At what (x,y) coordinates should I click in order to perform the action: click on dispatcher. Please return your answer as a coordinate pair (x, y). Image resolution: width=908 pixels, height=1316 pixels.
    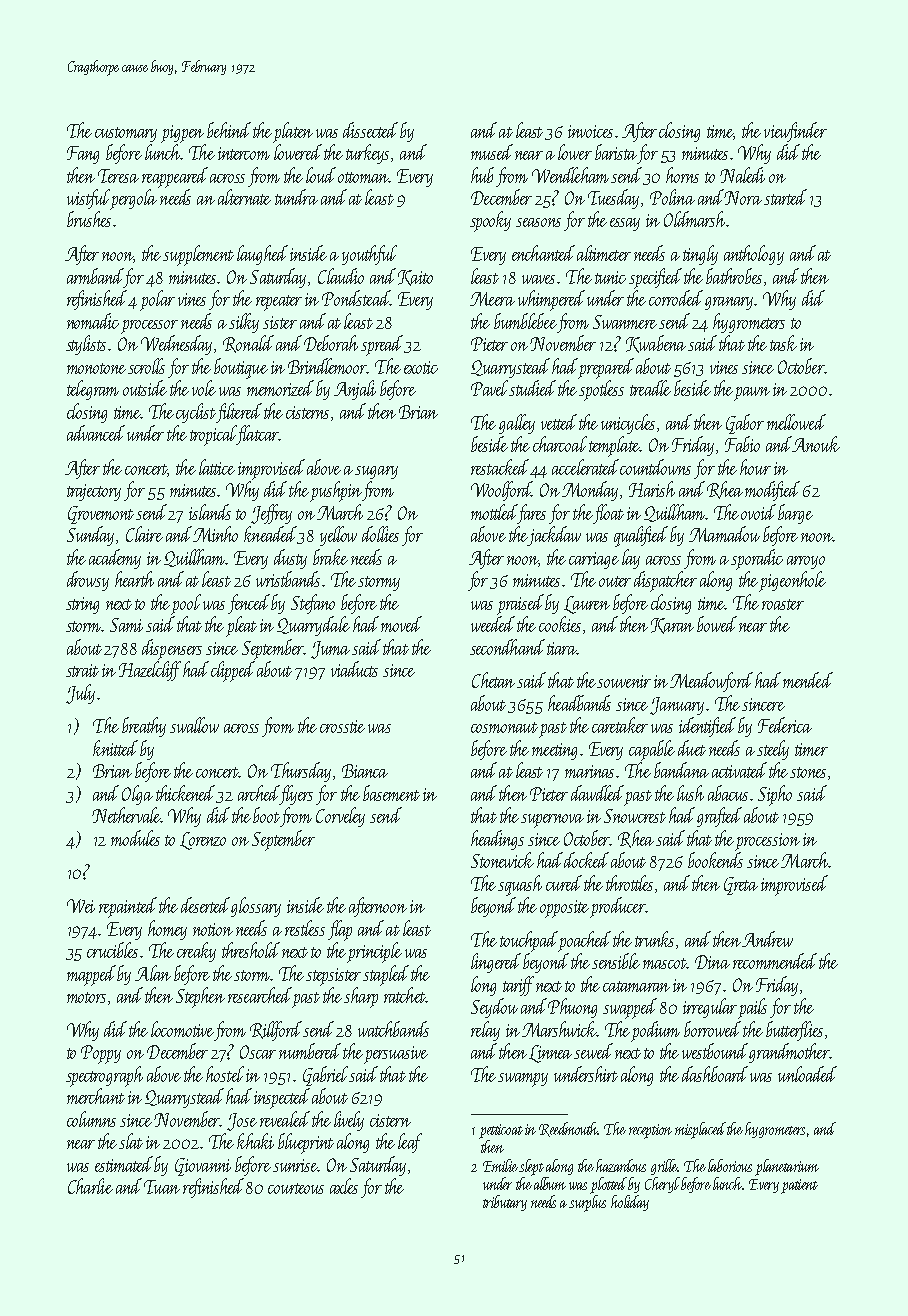
    Looking at the image, I should click on (665, 581).
